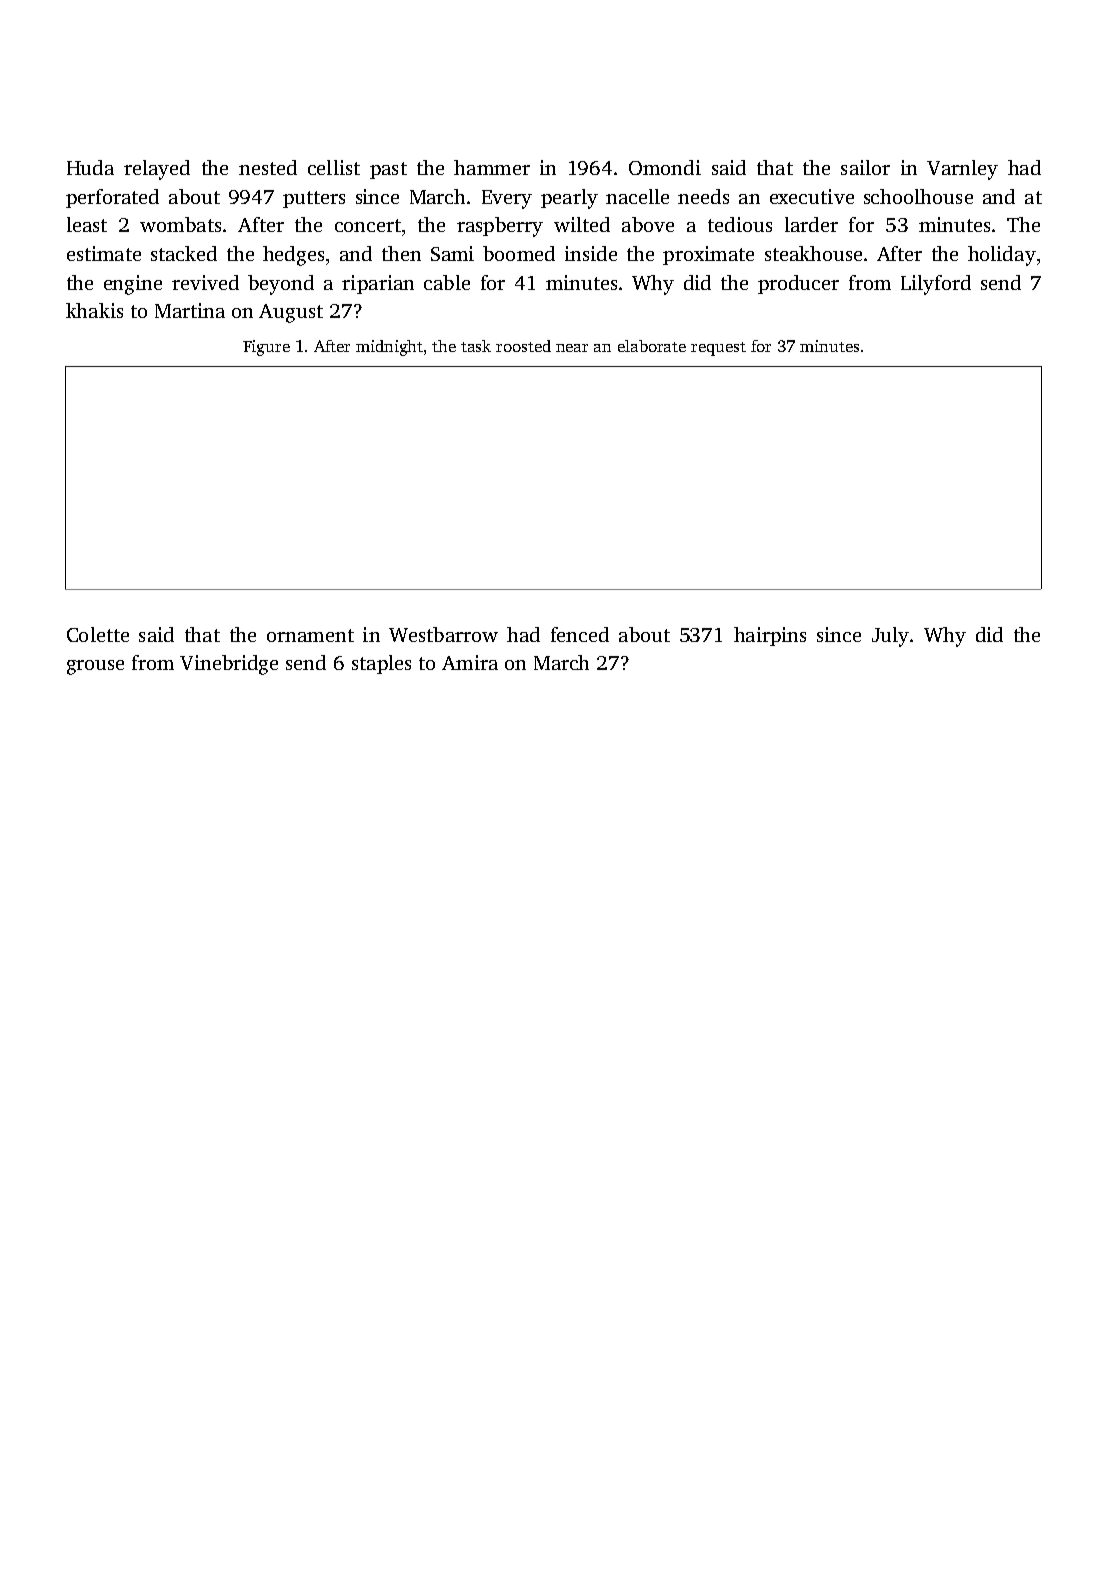 The width and height of the image is (1107, 1572). What do you see at coordinates (936, 285) in the image?
I see `Lilyford` at bounding box center [936, 285].
